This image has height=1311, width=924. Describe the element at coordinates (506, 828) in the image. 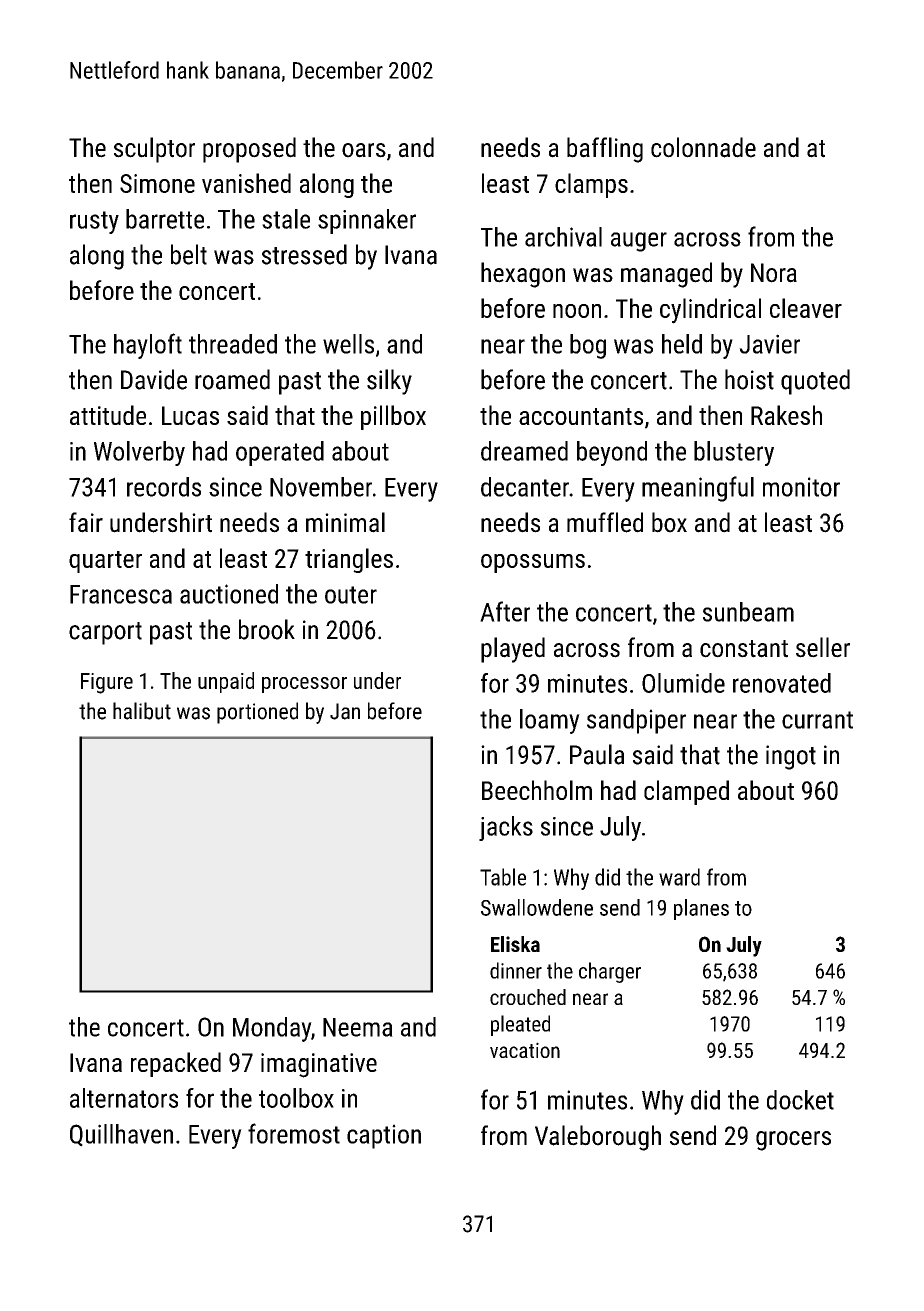

I see `jacks` at that location.
